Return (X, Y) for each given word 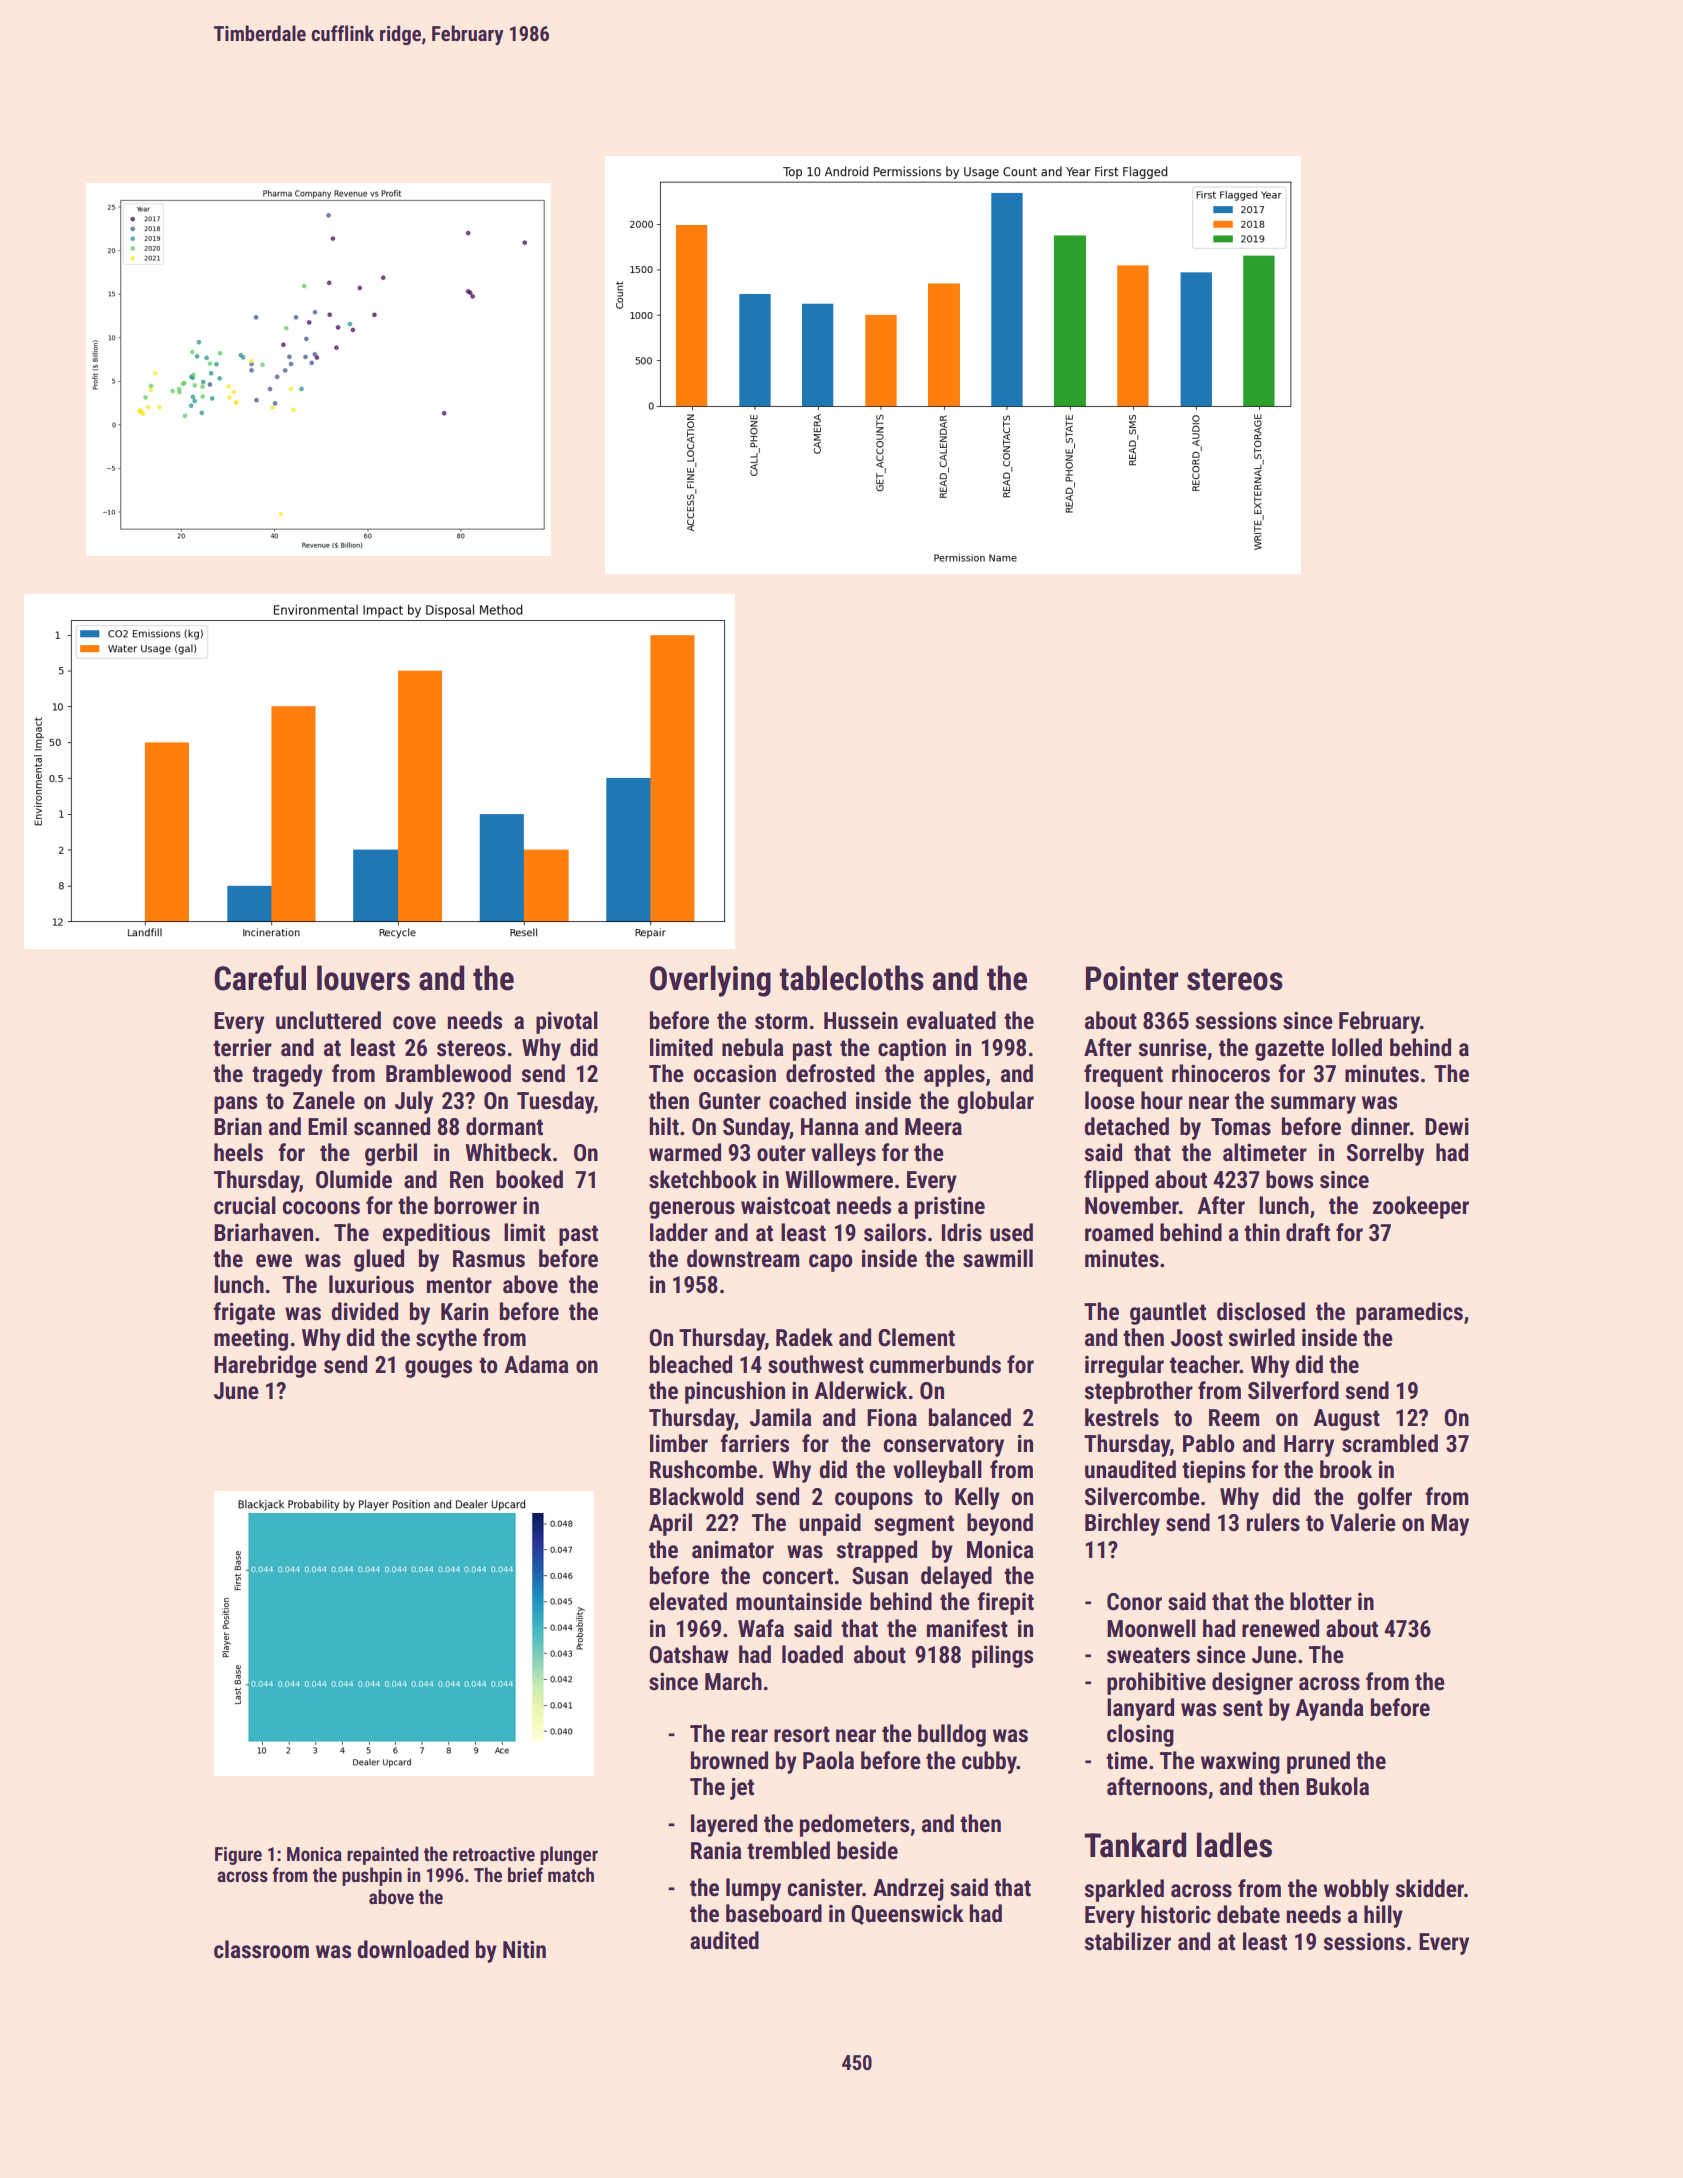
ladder (679, 1232)
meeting (251, 1340)
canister (825, 1888)
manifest (967, 1628)
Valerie (1363, 1522)
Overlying (710, 981)
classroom (261, 1949)
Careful (260, 978)
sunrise (1173, 1047)
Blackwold (696, 1496)
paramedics (1409, 1313)
